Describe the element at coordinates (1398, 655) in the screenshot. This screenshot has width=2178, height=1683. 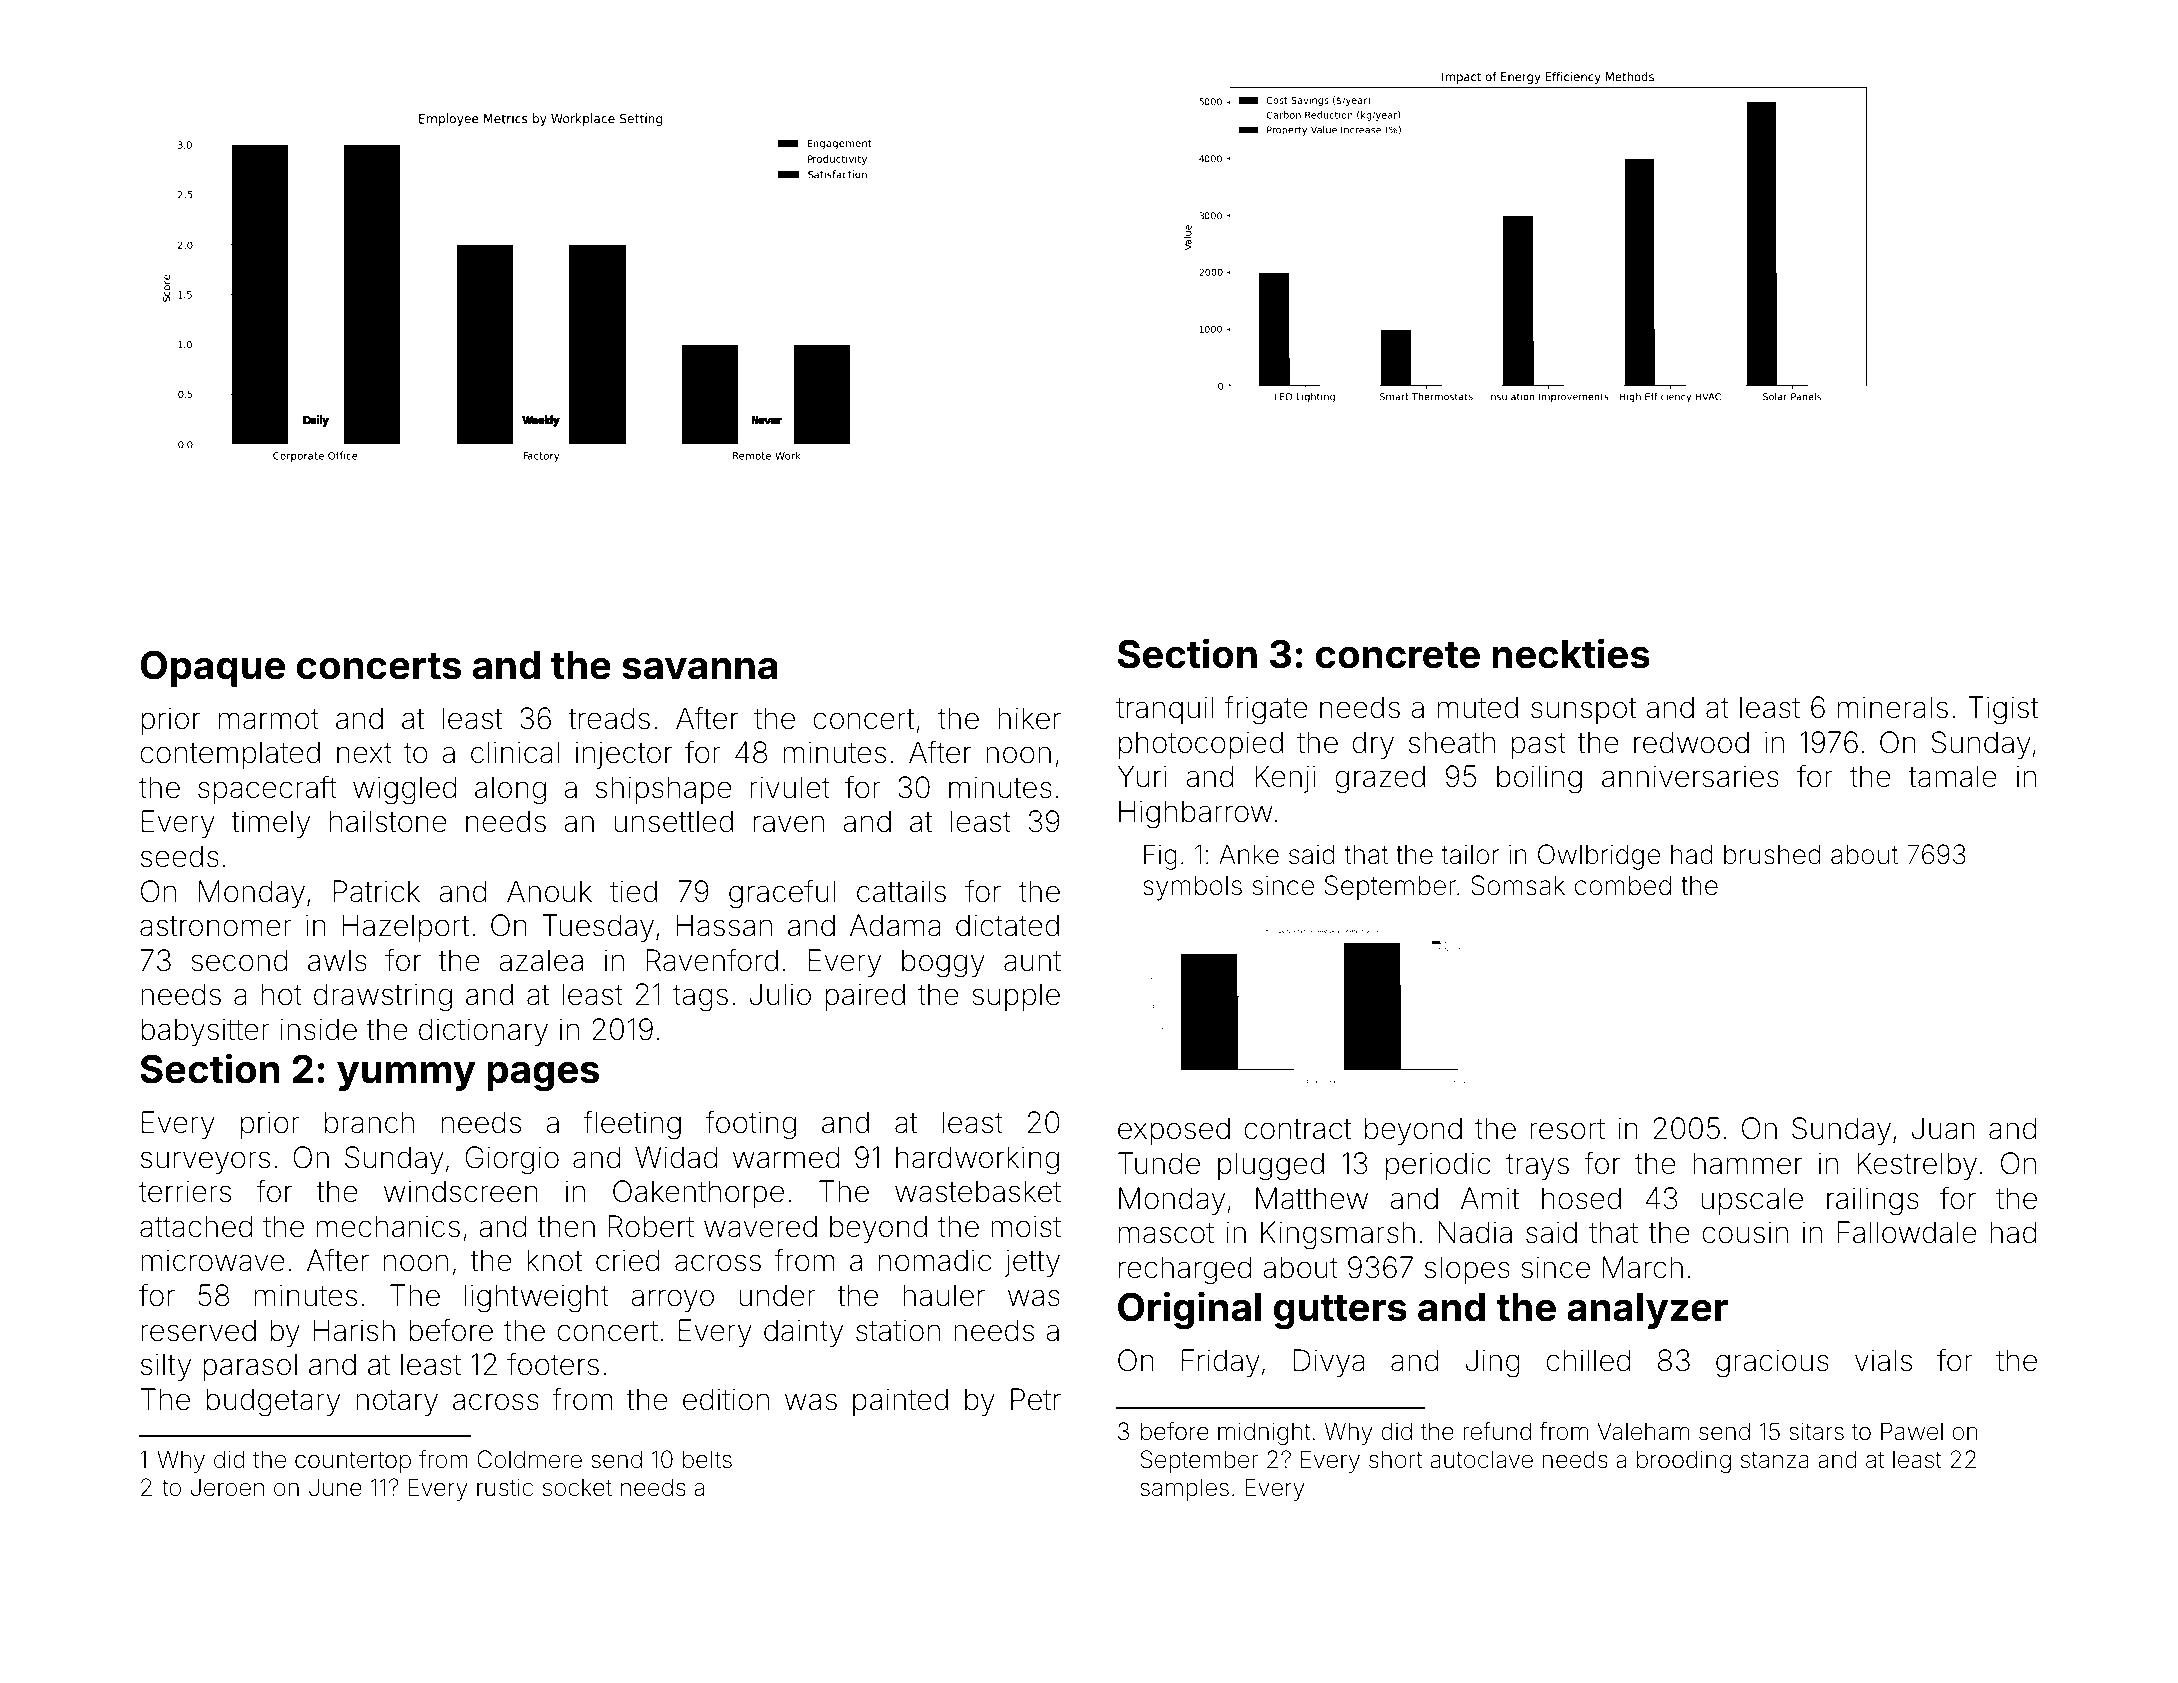
I see `concrete` at that location.
